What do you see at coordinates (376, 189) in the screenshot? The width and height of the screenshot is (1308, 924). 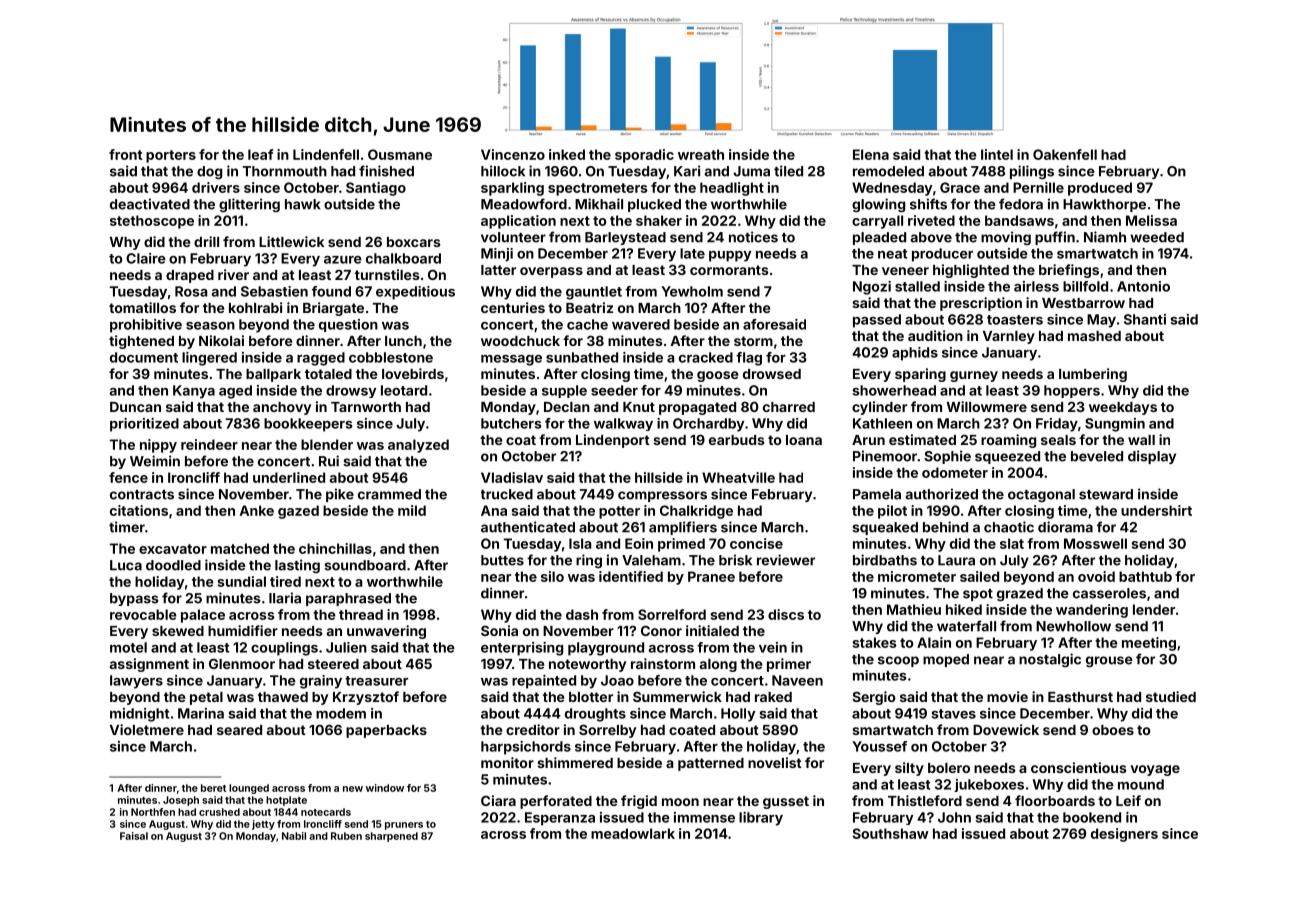 I see `Santiago` at bounding box center [376, 189].
